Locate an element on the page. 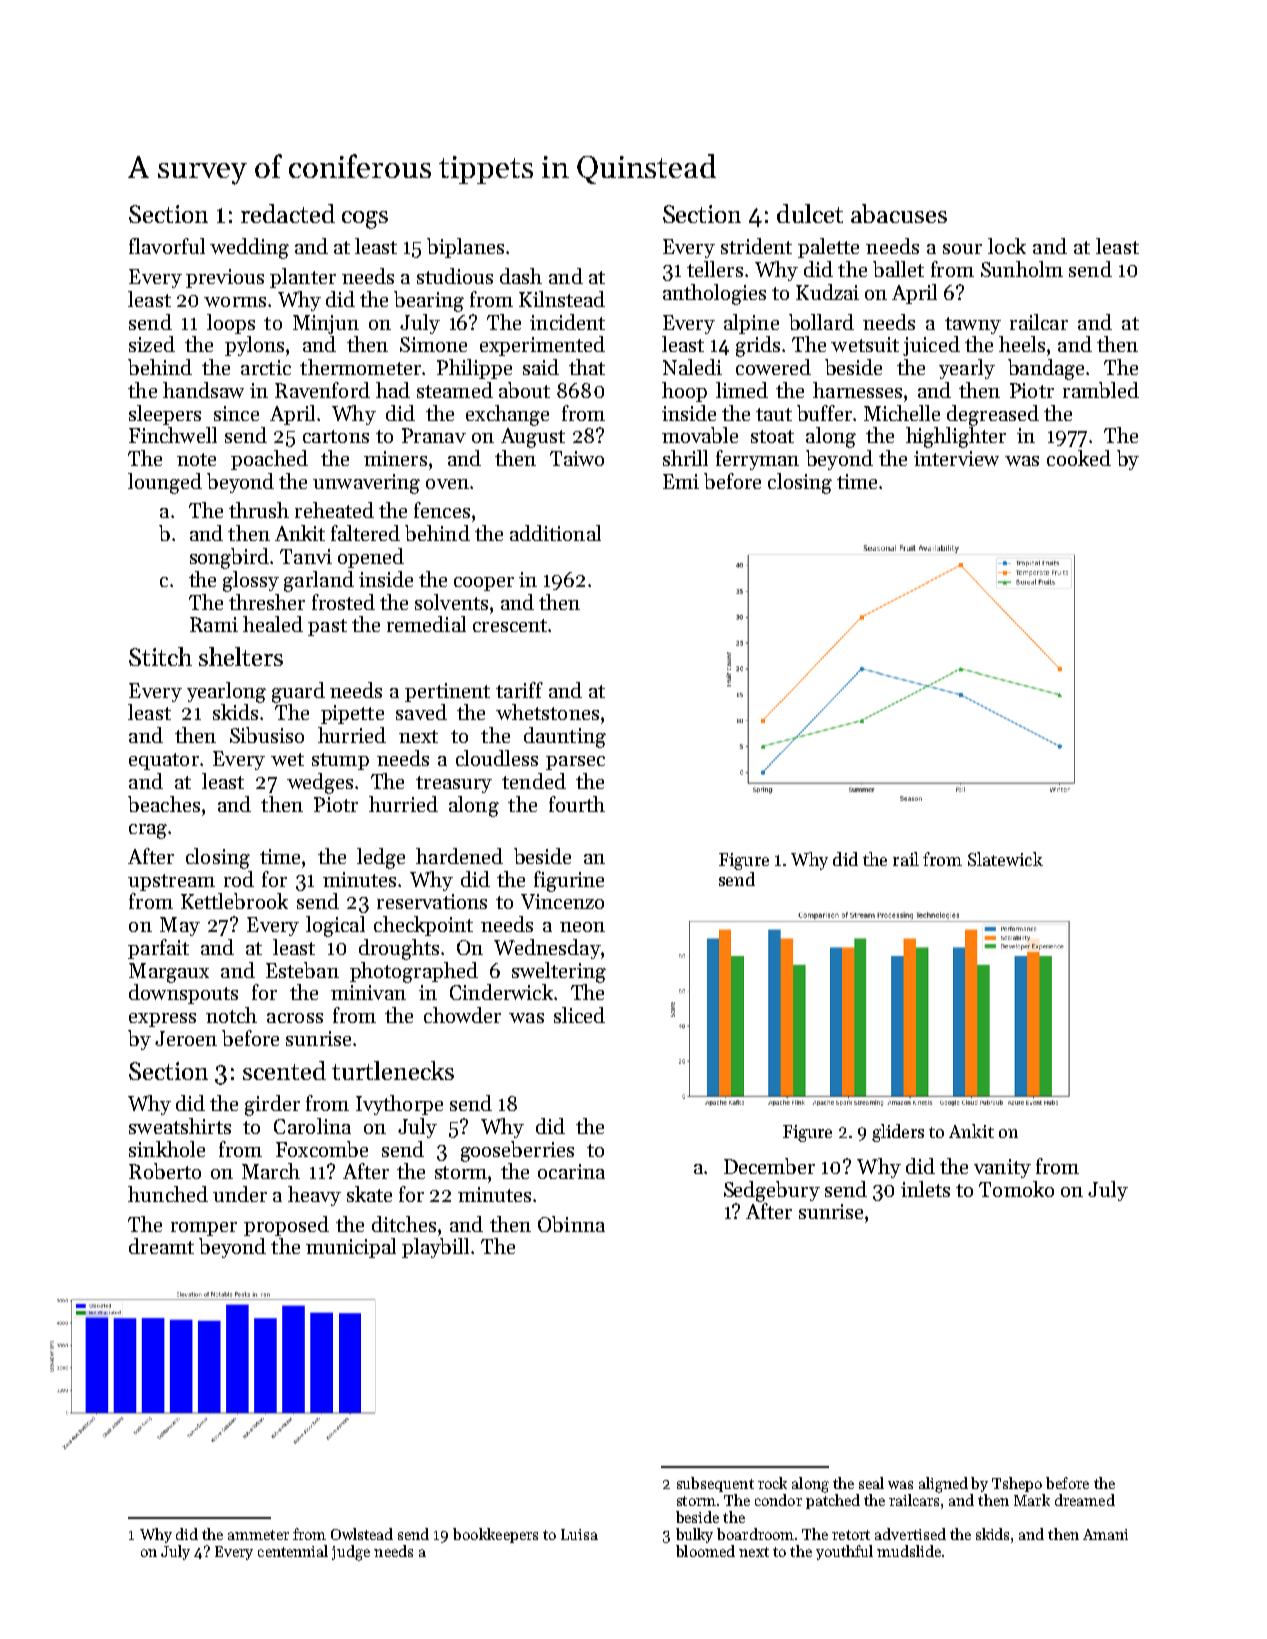 This document has height=1639, width=1267. sweatshirts is located at coordinates (180, 1126).
